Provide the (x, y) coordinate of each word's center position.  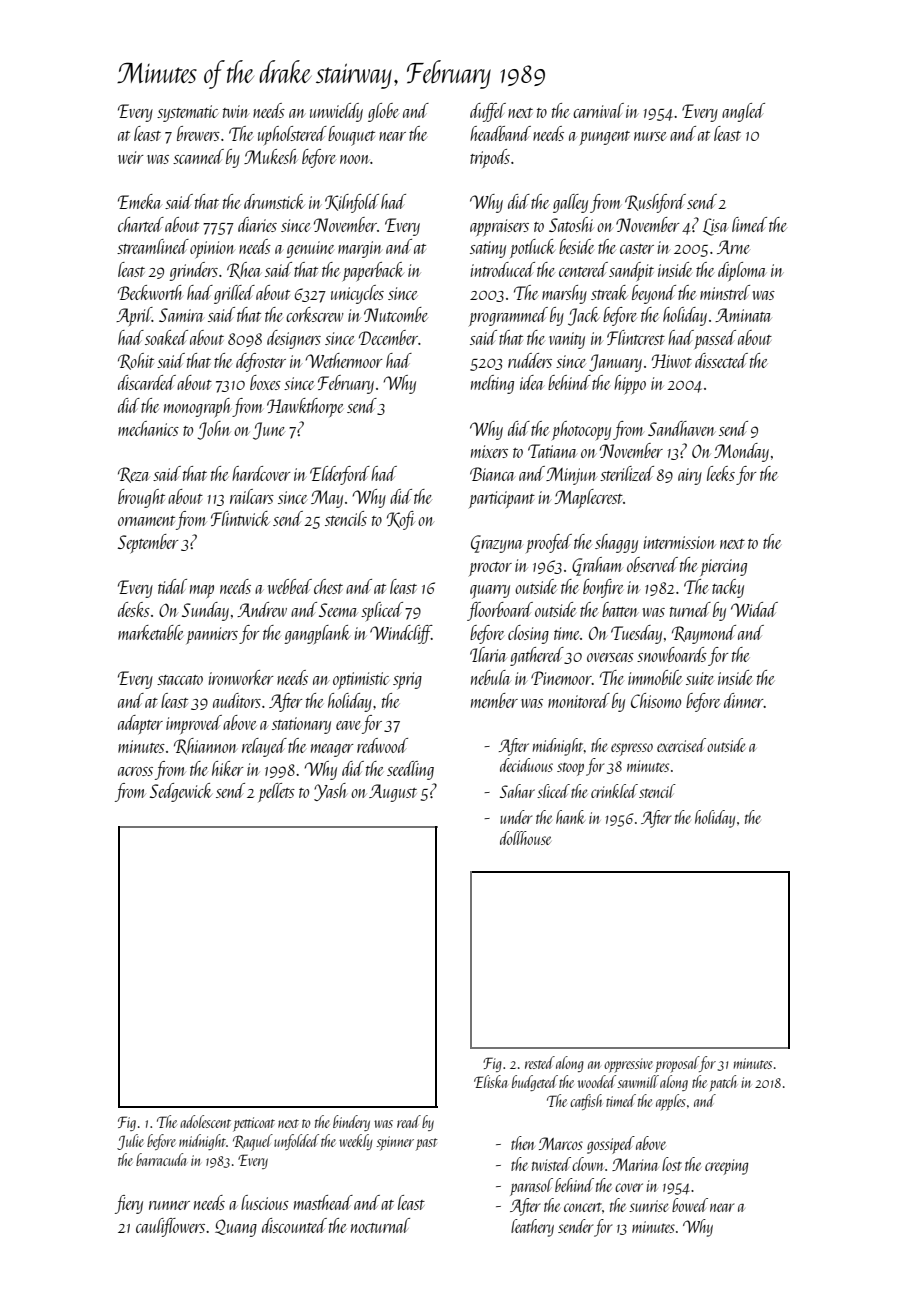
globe (383, 112)
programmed (508, 316)
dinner (744, 700)
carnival (598, 110)
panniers (212, 635)
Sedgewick (181, 792)
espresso (632, 749)
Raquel (253, 1142)
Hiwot (672, 361)
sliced (553, 791)
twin (236, 111)
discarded (147, 382)
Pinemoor (561, 678)
